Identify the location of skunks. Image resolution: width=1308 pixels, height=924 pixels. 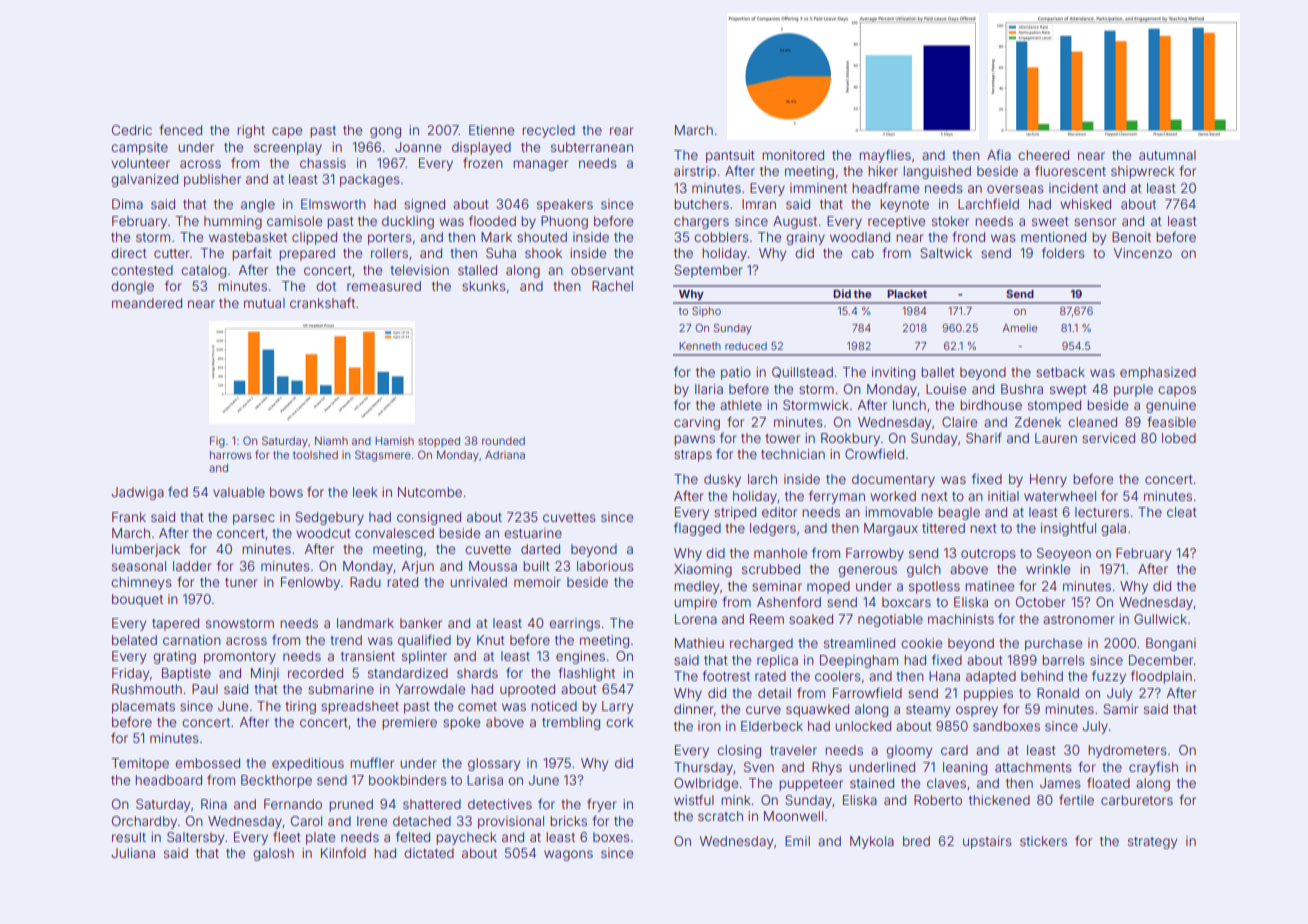
(484, 286).
